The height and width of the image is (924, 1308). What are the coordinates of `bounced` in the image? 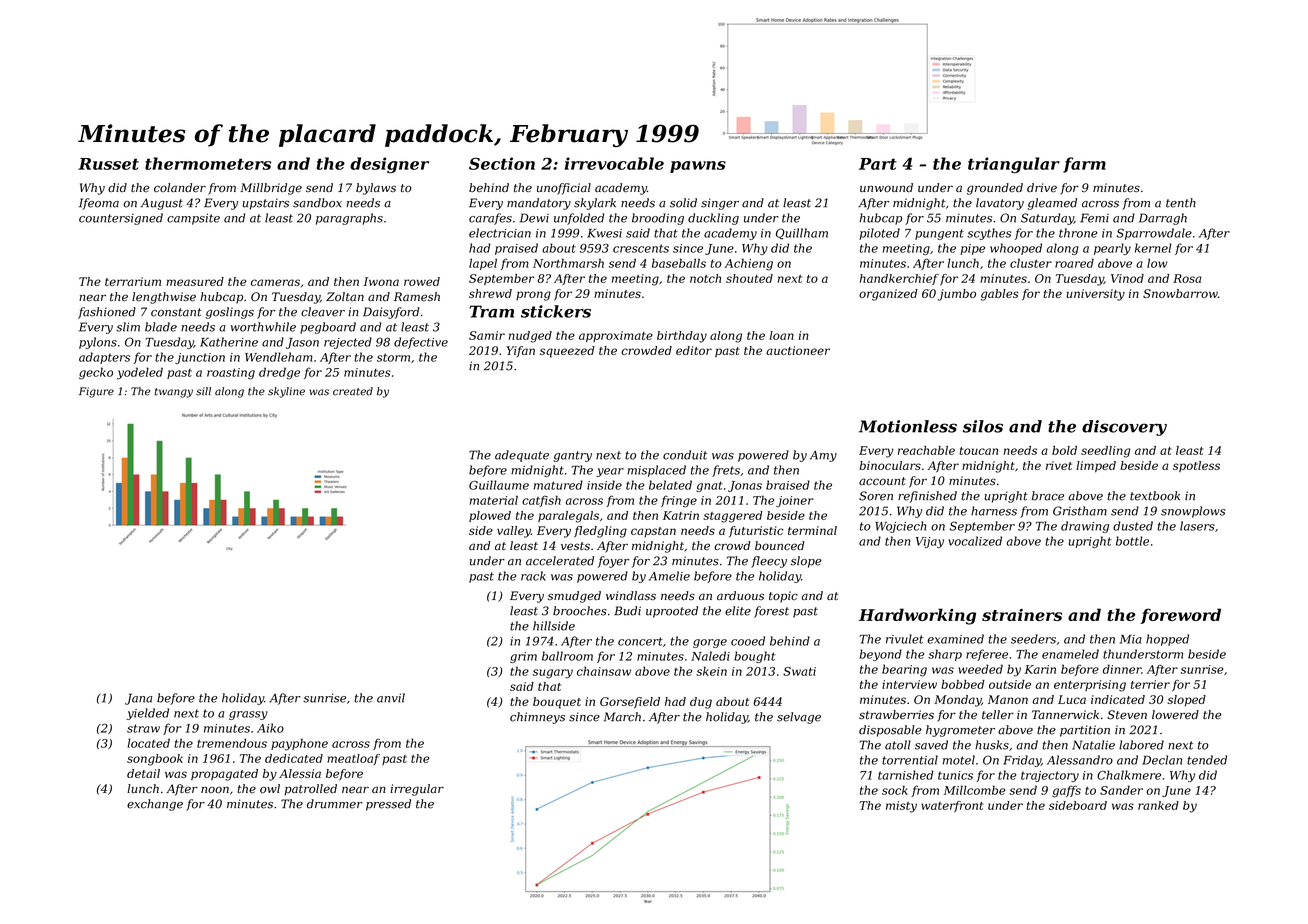 It's located at (780, 546).
